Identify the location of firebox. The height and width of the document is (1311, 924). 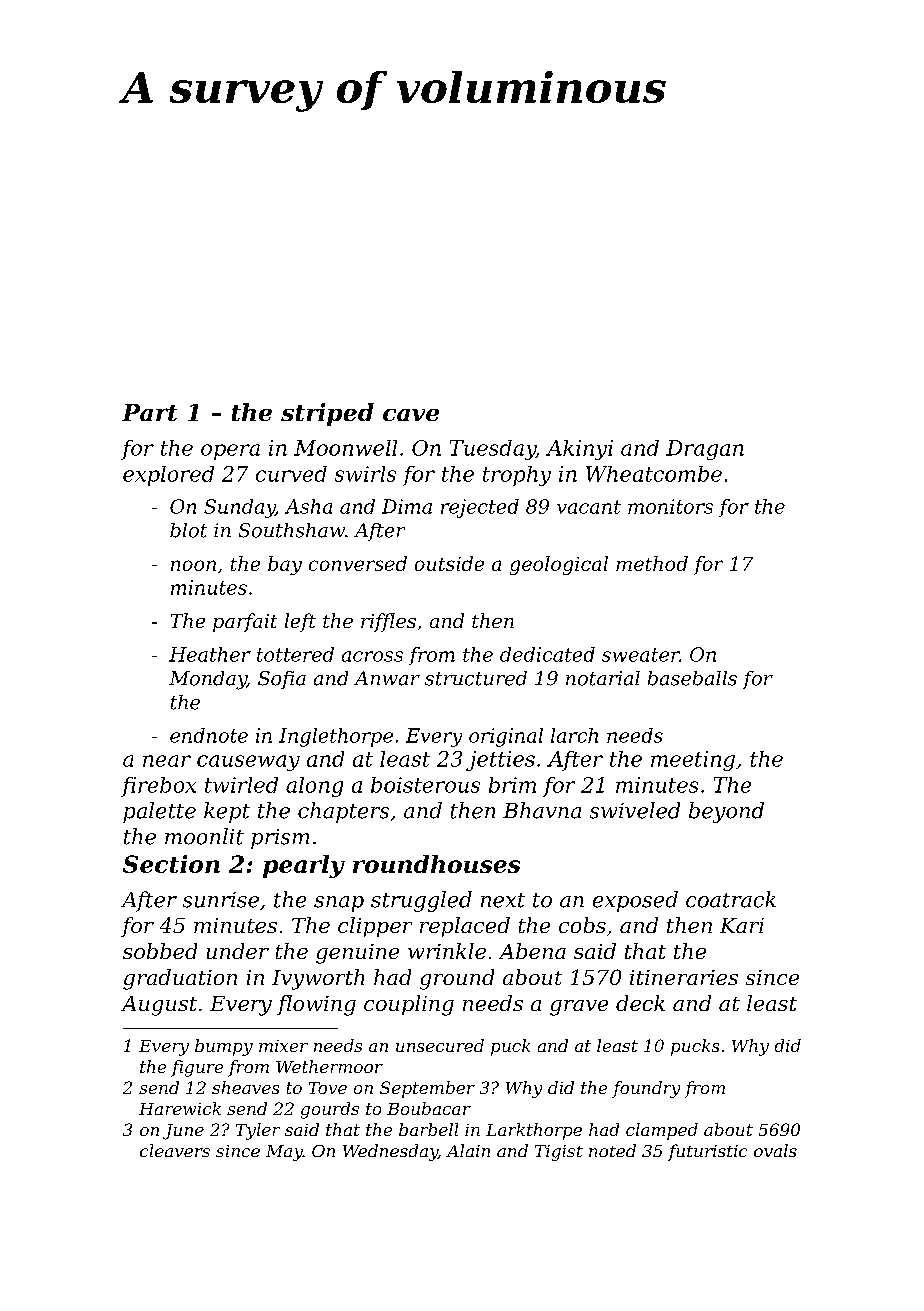
(158, 787).
